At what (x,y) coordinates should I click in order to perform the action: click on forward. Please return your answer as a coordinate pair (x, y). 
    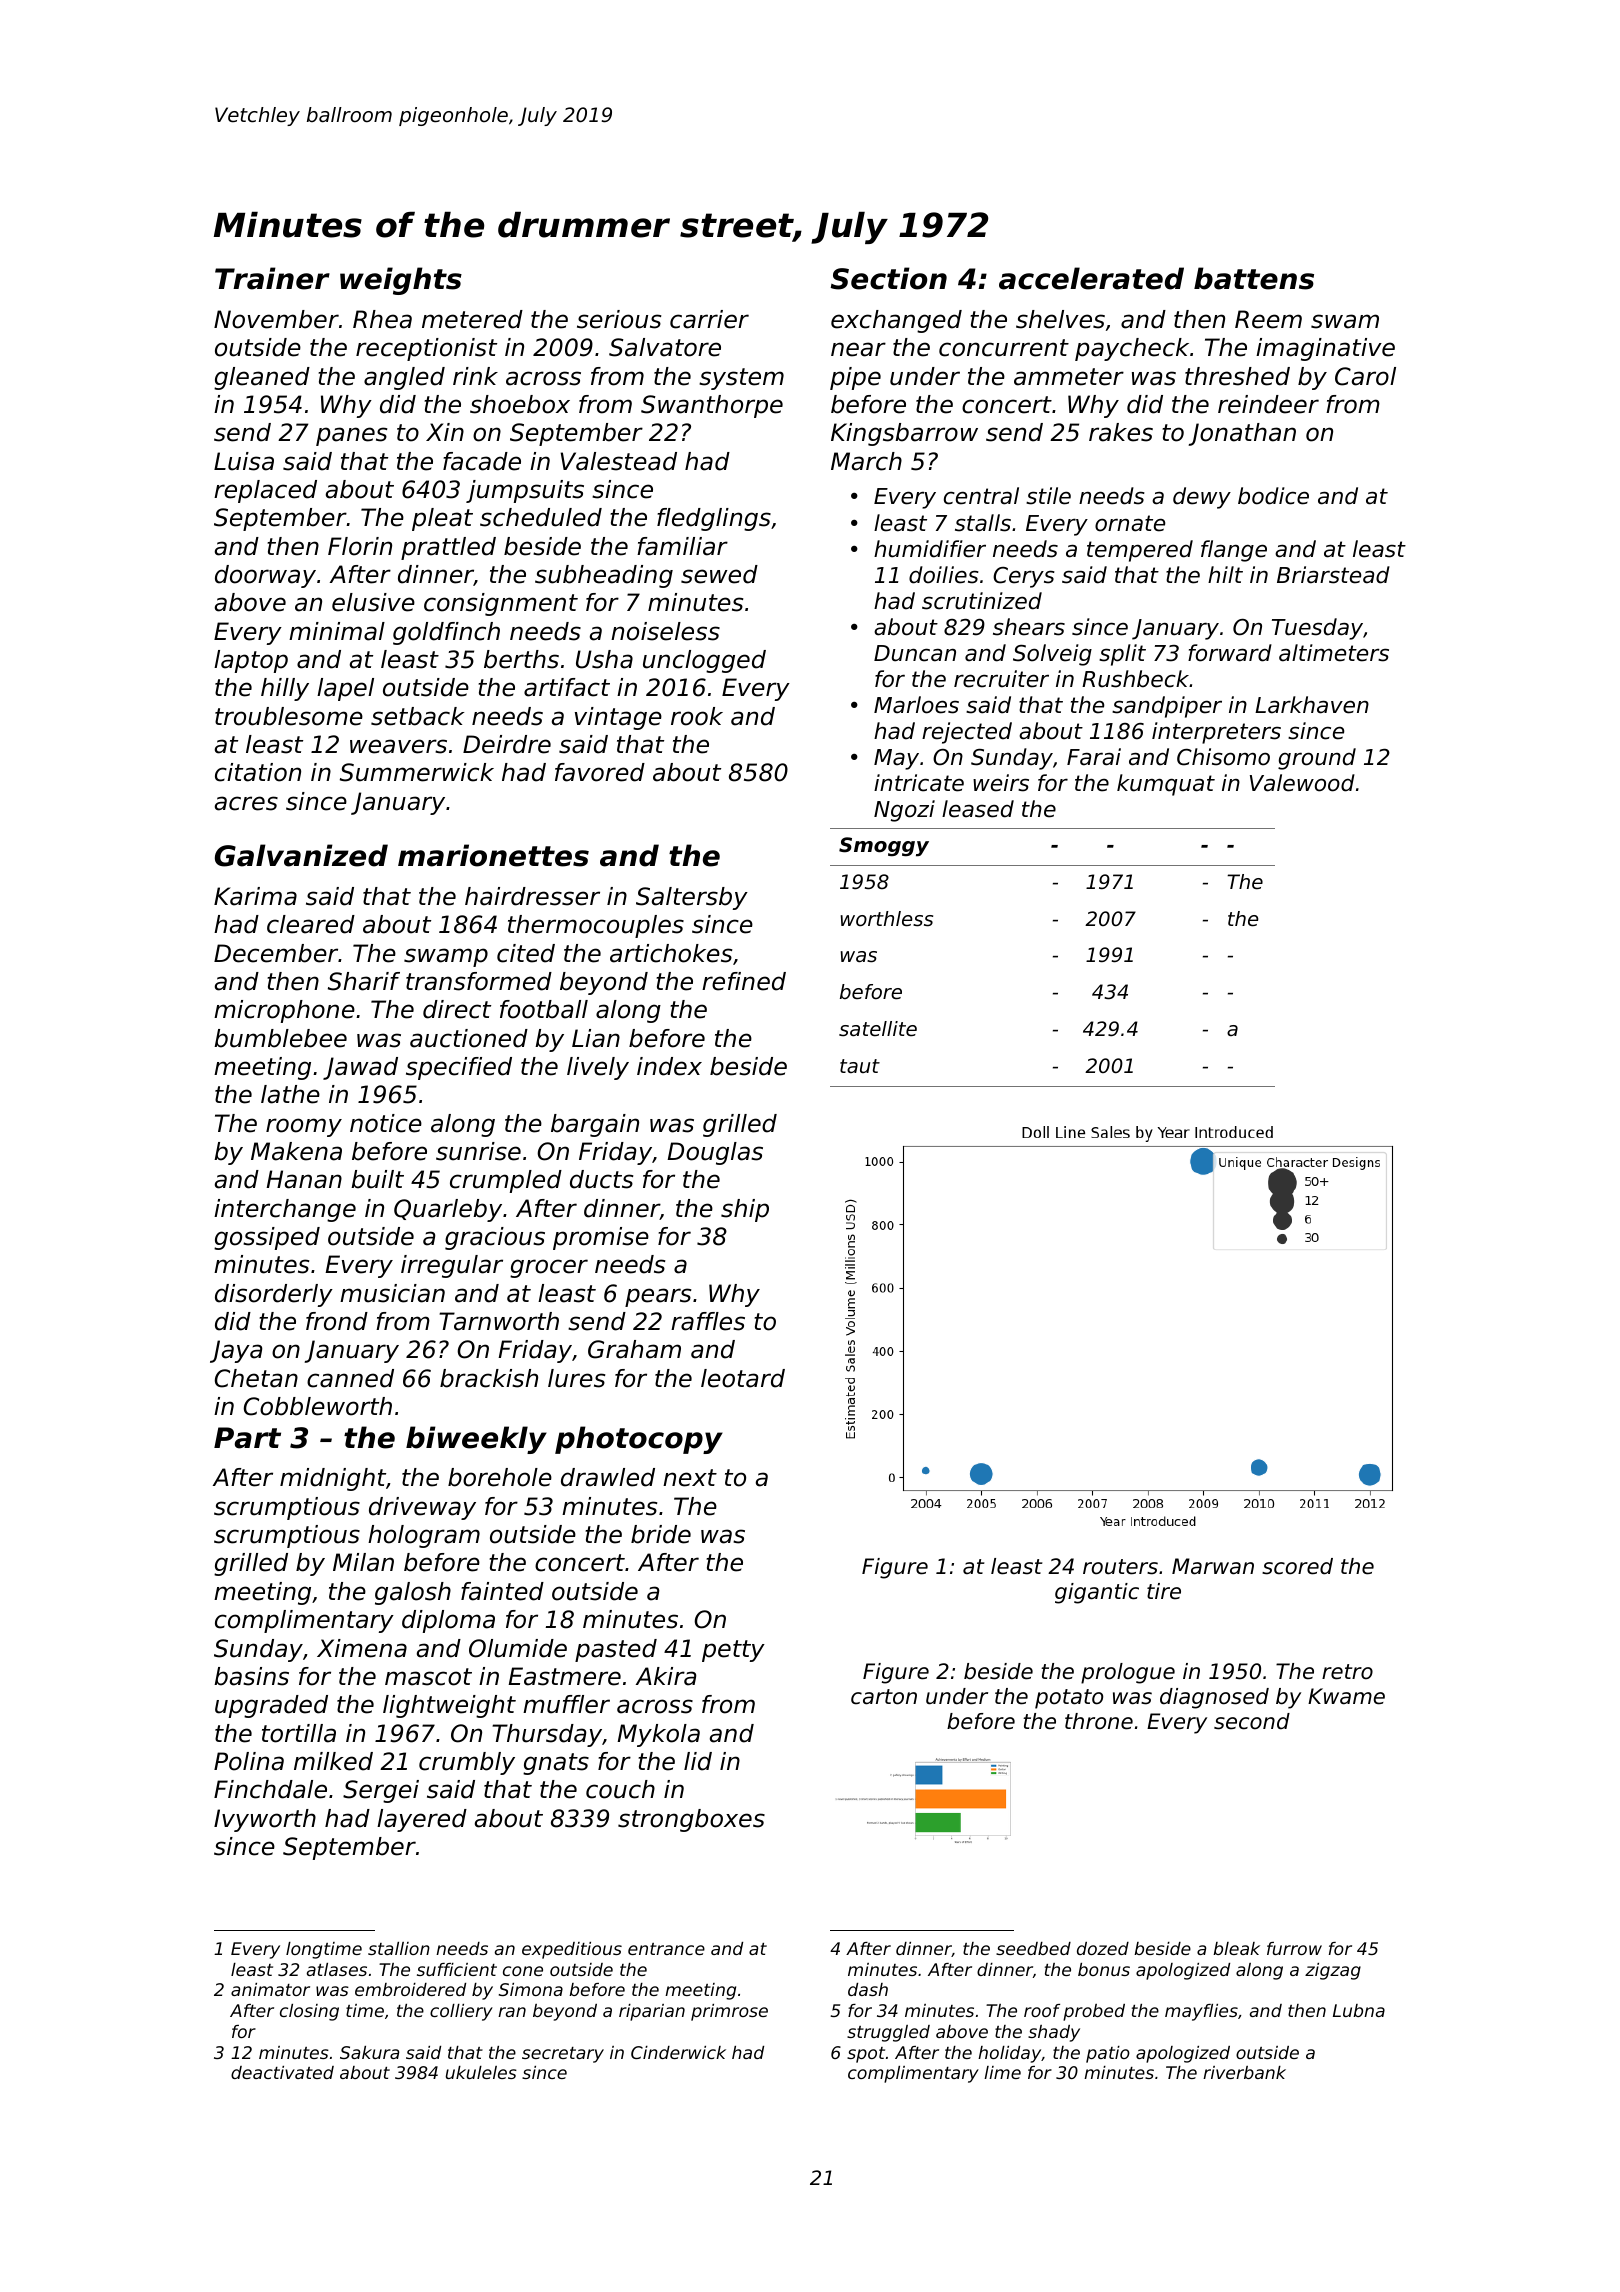
    Looking at the image, I should click on (1230, 653).
